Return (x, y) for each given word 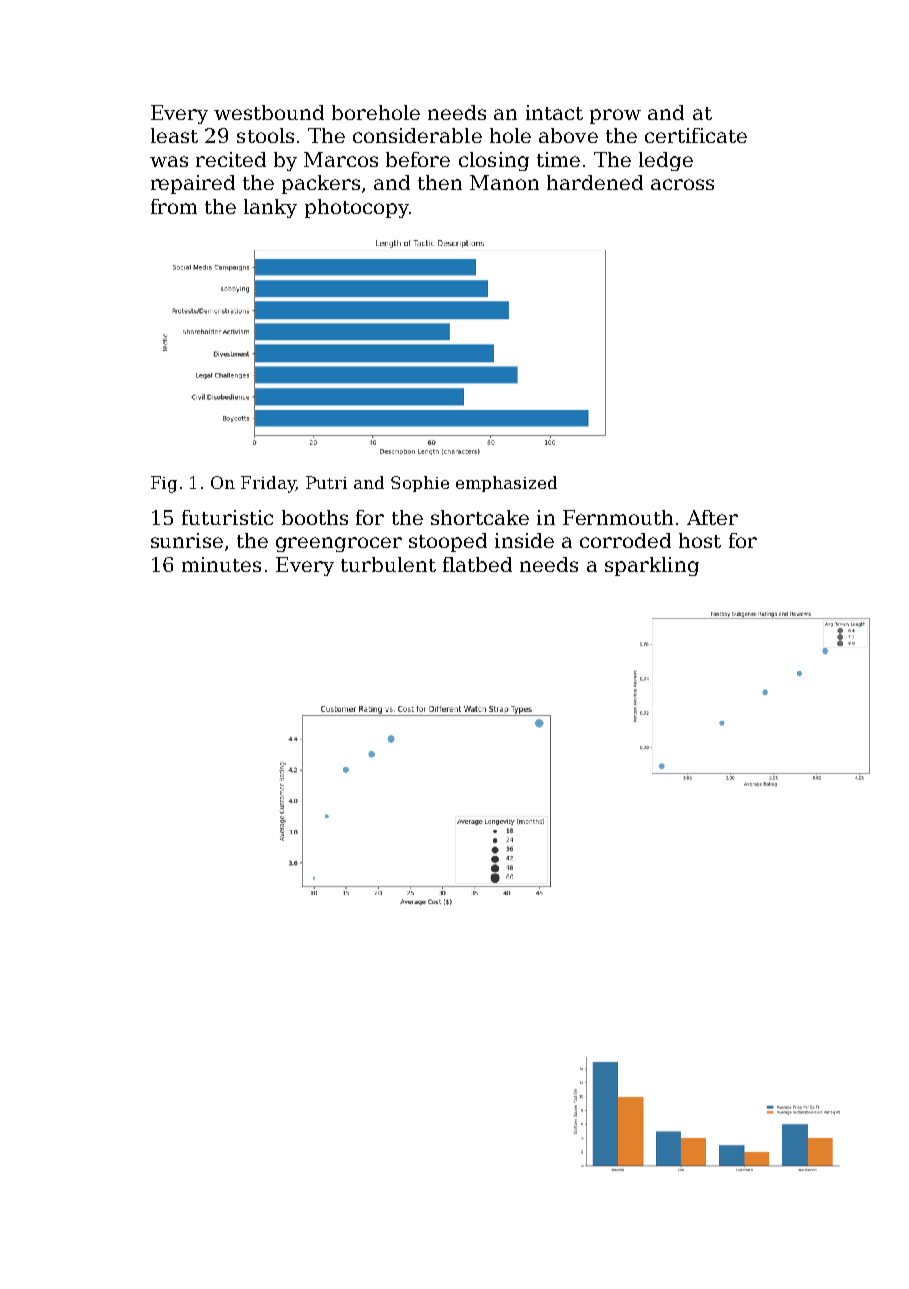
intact (554, 112)
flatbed (477, 564)
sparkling (652, 566)
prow (615, 116)
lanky (270, 208)
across (682, 184)
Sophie (420, 484)
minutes (221, 564)
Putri (326, 482)
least (174, 135)
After (712, 517)
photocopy (357, 208)
